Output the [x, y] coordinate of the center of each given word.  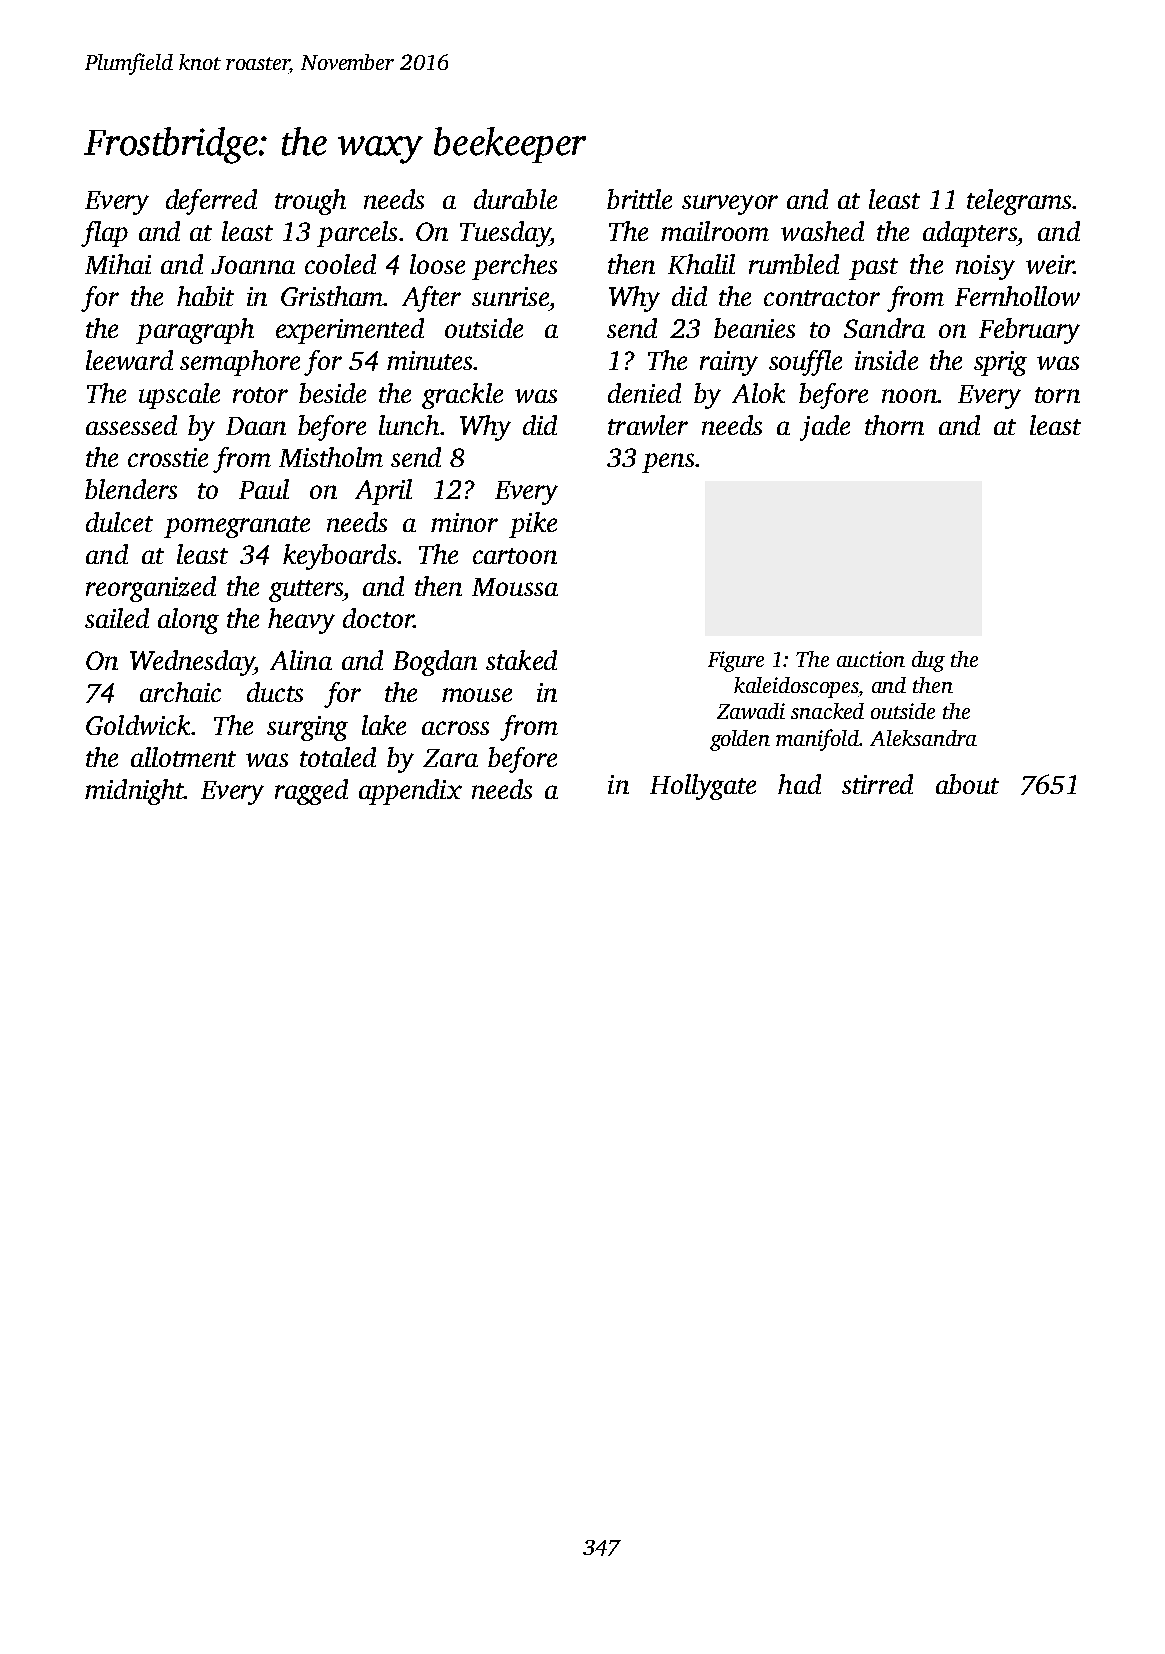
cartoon [515, 556]
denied [644, 393]
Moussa [515, 587]
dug [928, 661]
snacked [827, 711]
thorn [894, 425]
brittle [639, 199]
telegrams [1019, 202]
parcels [357, 234]
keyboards [339, 557]
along [188, 621]
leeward [129, 360]
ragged [311, 792]
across [455, 728]
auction [871, 659]
